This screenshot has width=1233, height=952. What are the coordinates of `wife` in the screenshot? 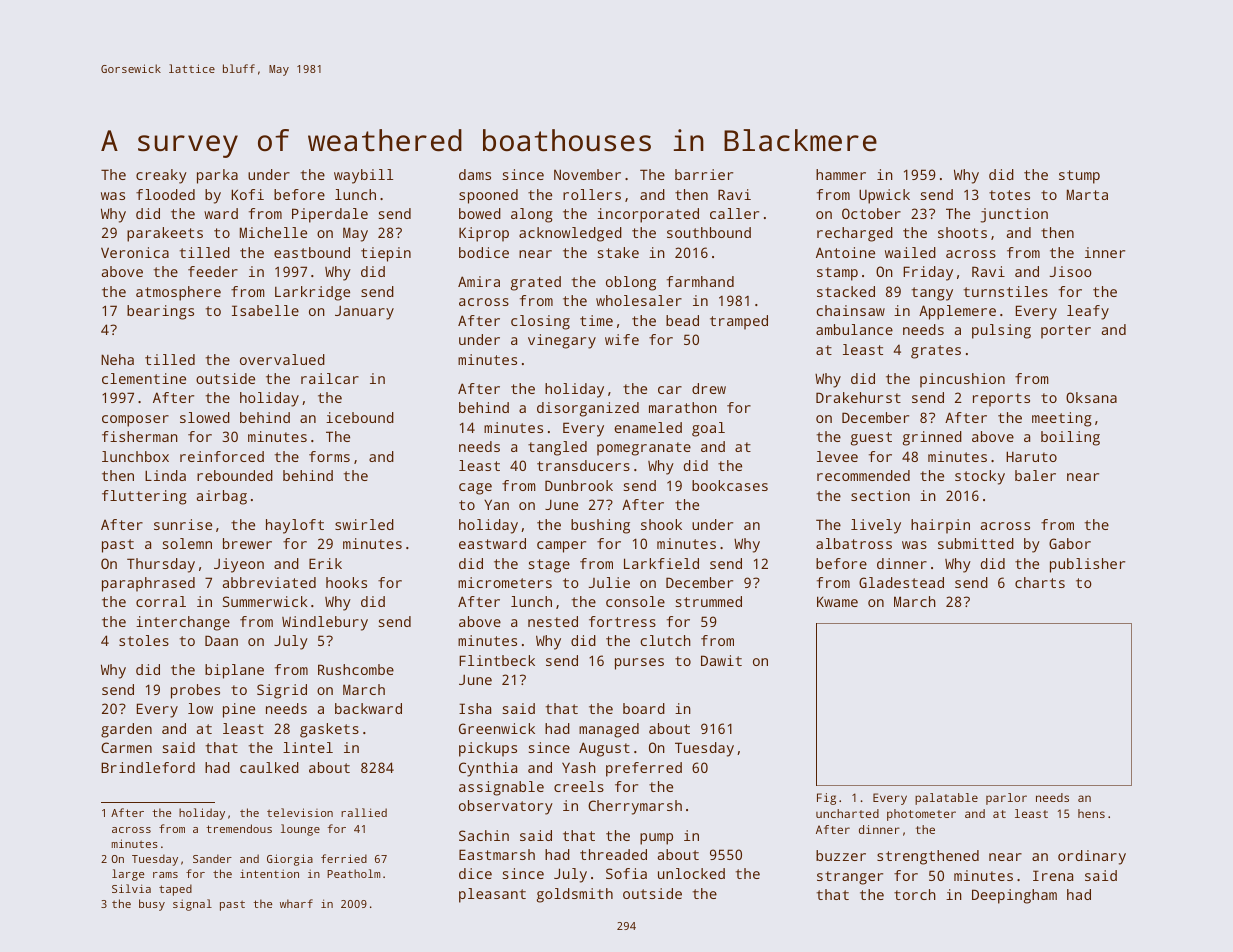 It's located at (622, 339).
